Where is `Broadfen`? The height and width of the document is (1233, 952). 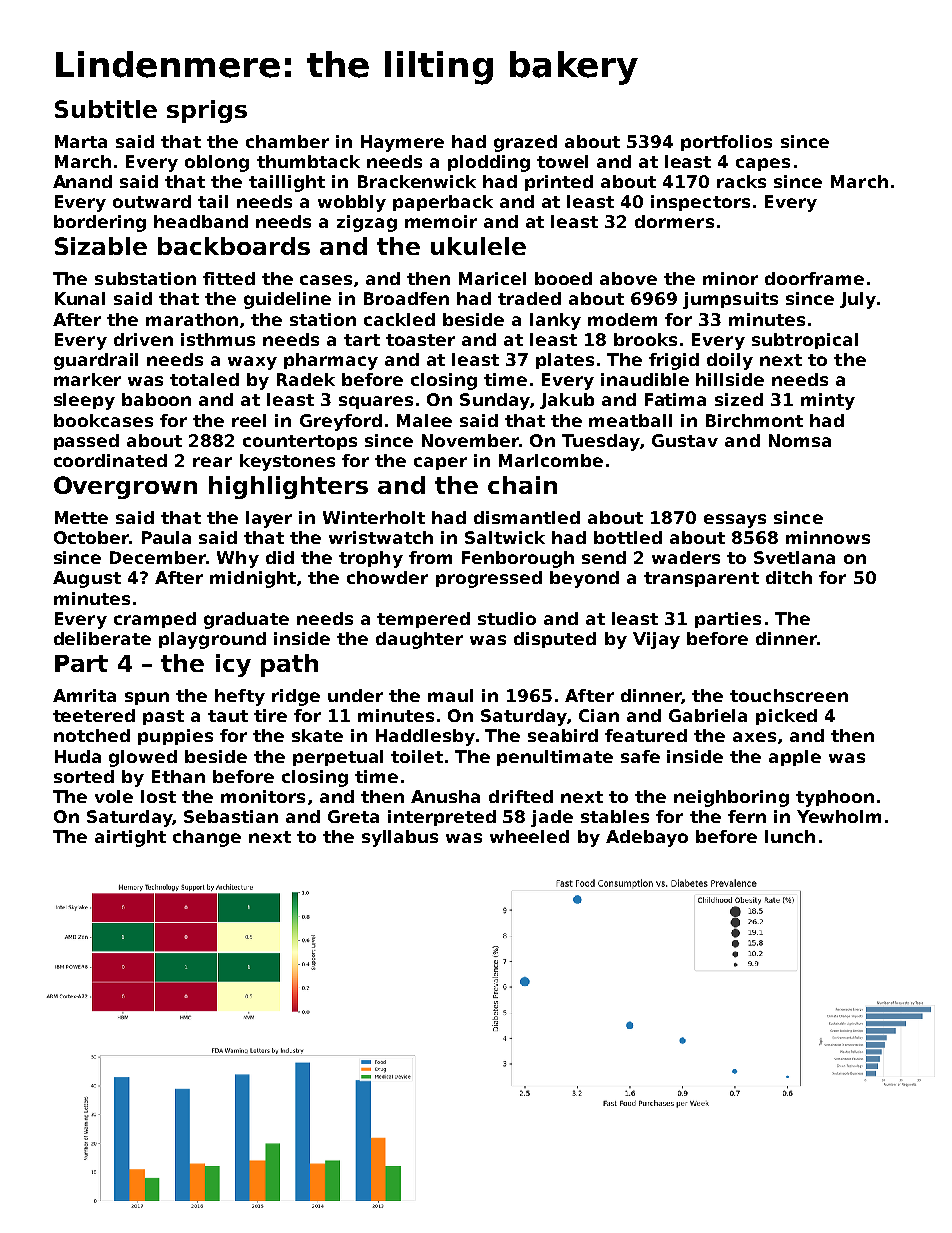 Broadfen is located at coordinates (406, 298).
